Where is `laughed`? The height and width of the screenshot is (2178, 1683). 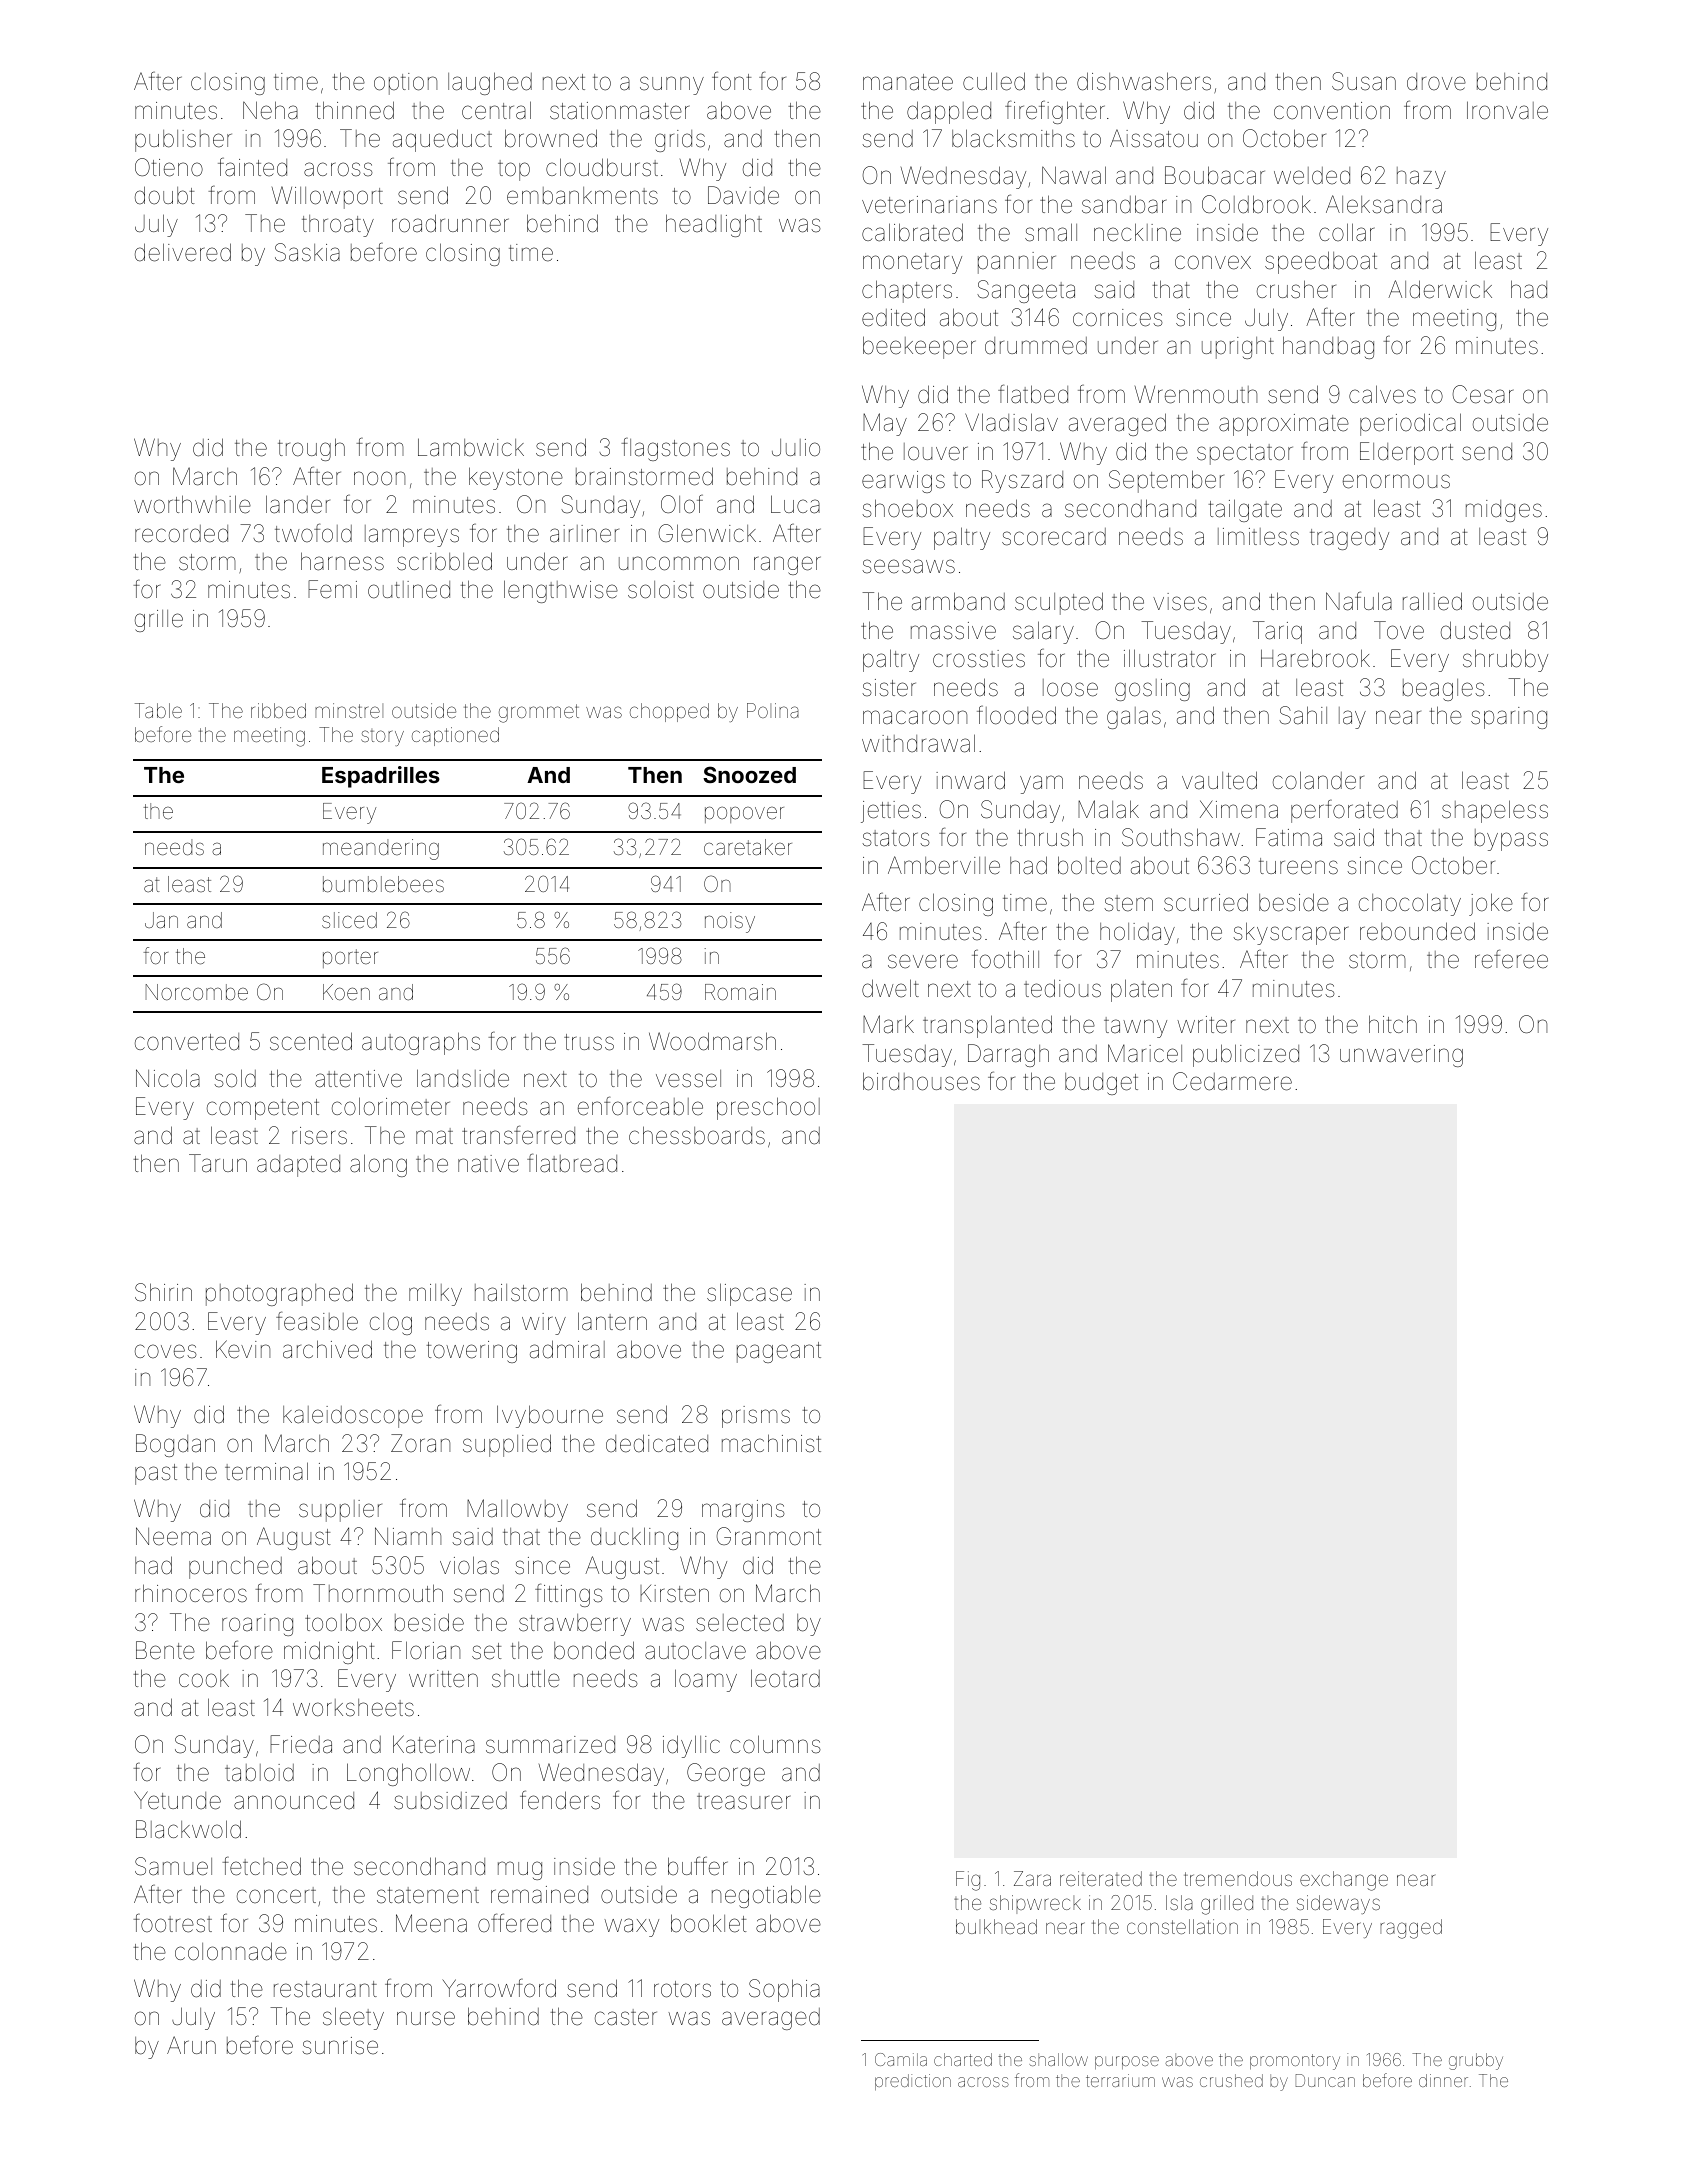 laughed is located at coordinates (490, 83).
